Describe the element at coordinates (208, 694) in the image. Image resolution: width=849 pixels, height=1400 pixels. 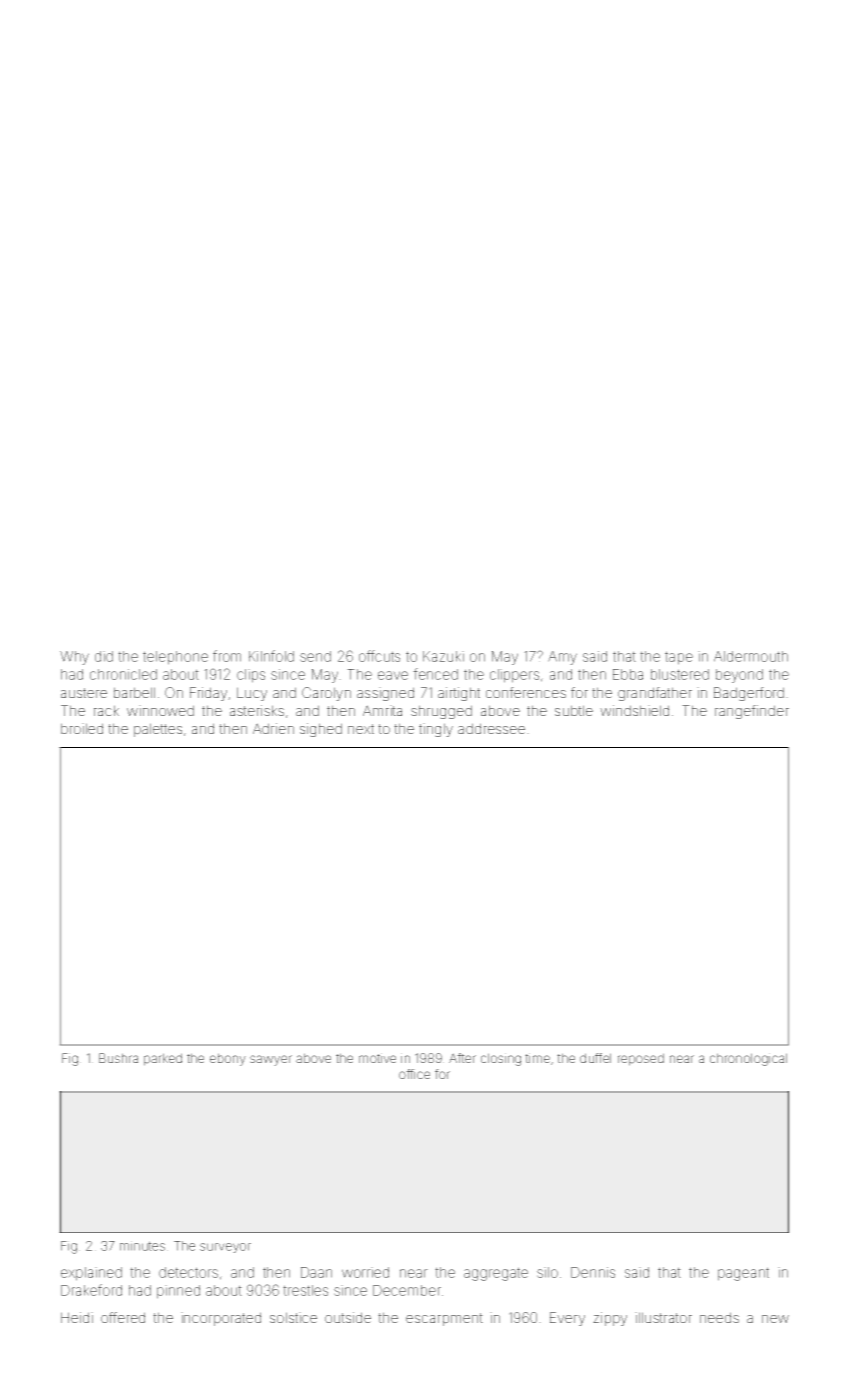
I see `Friday` at that location.
